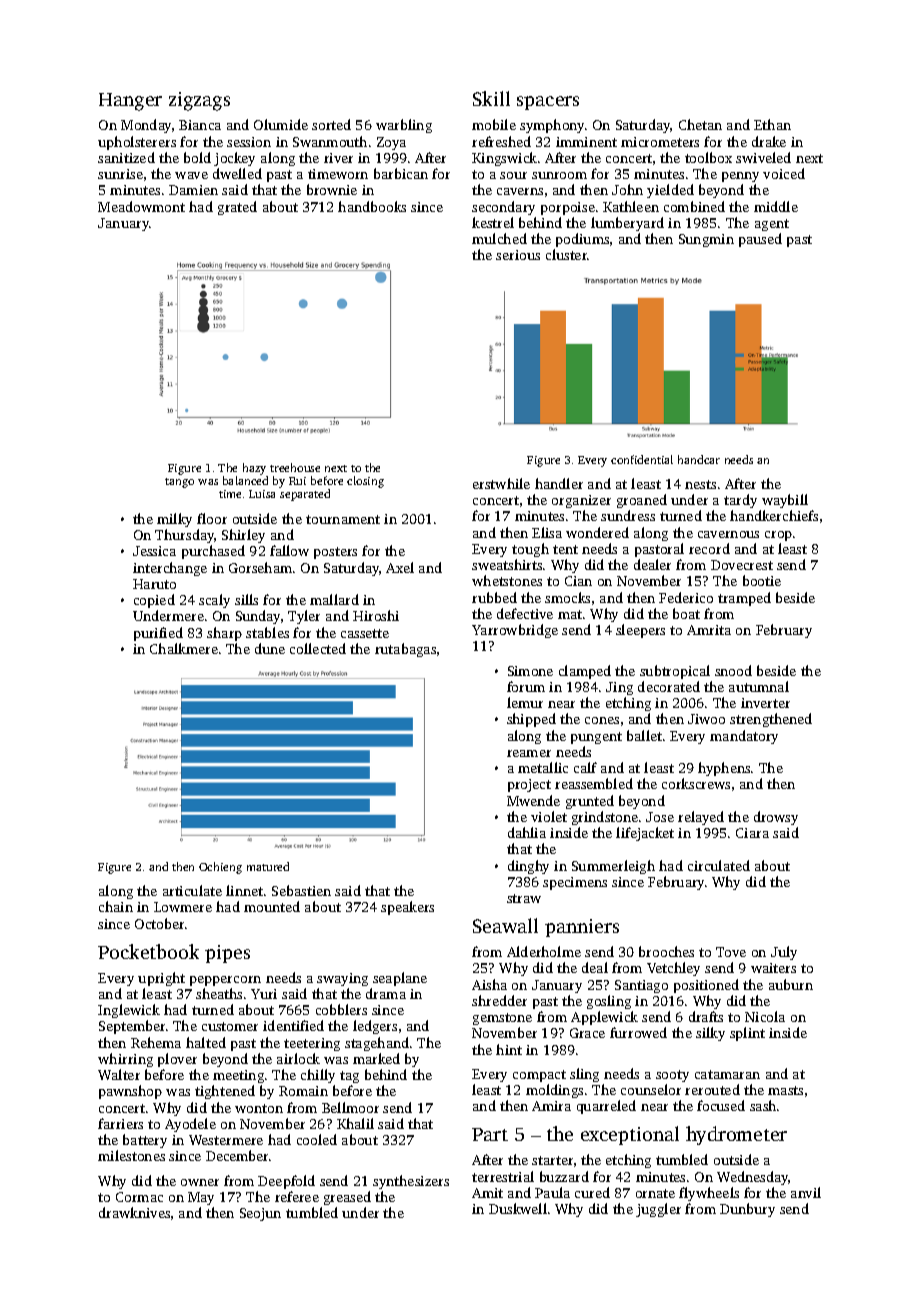  I want to click on erstwhile, so click(501, 483).
